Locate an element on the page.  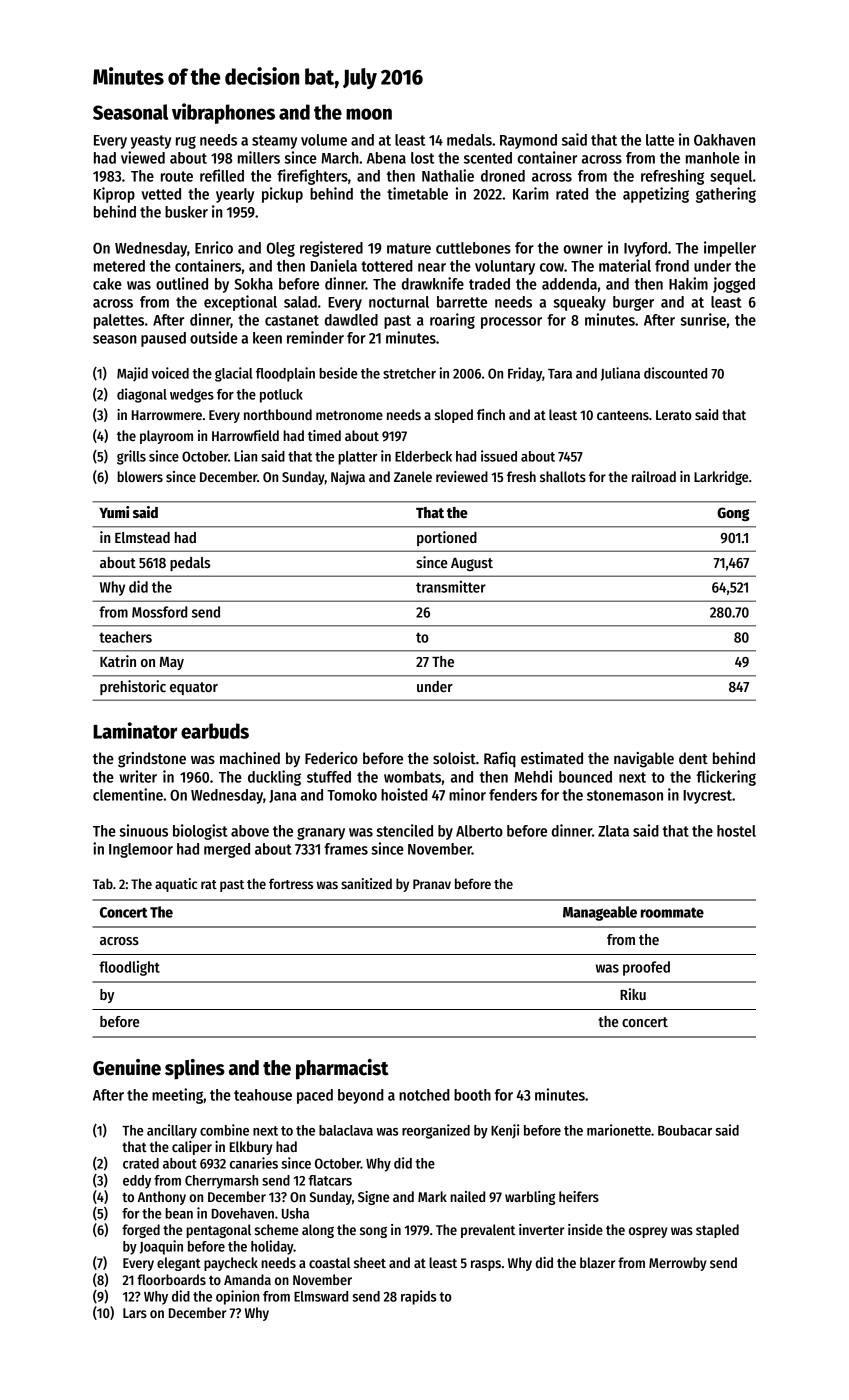
Manageable is located at coordinates (600, 913).
